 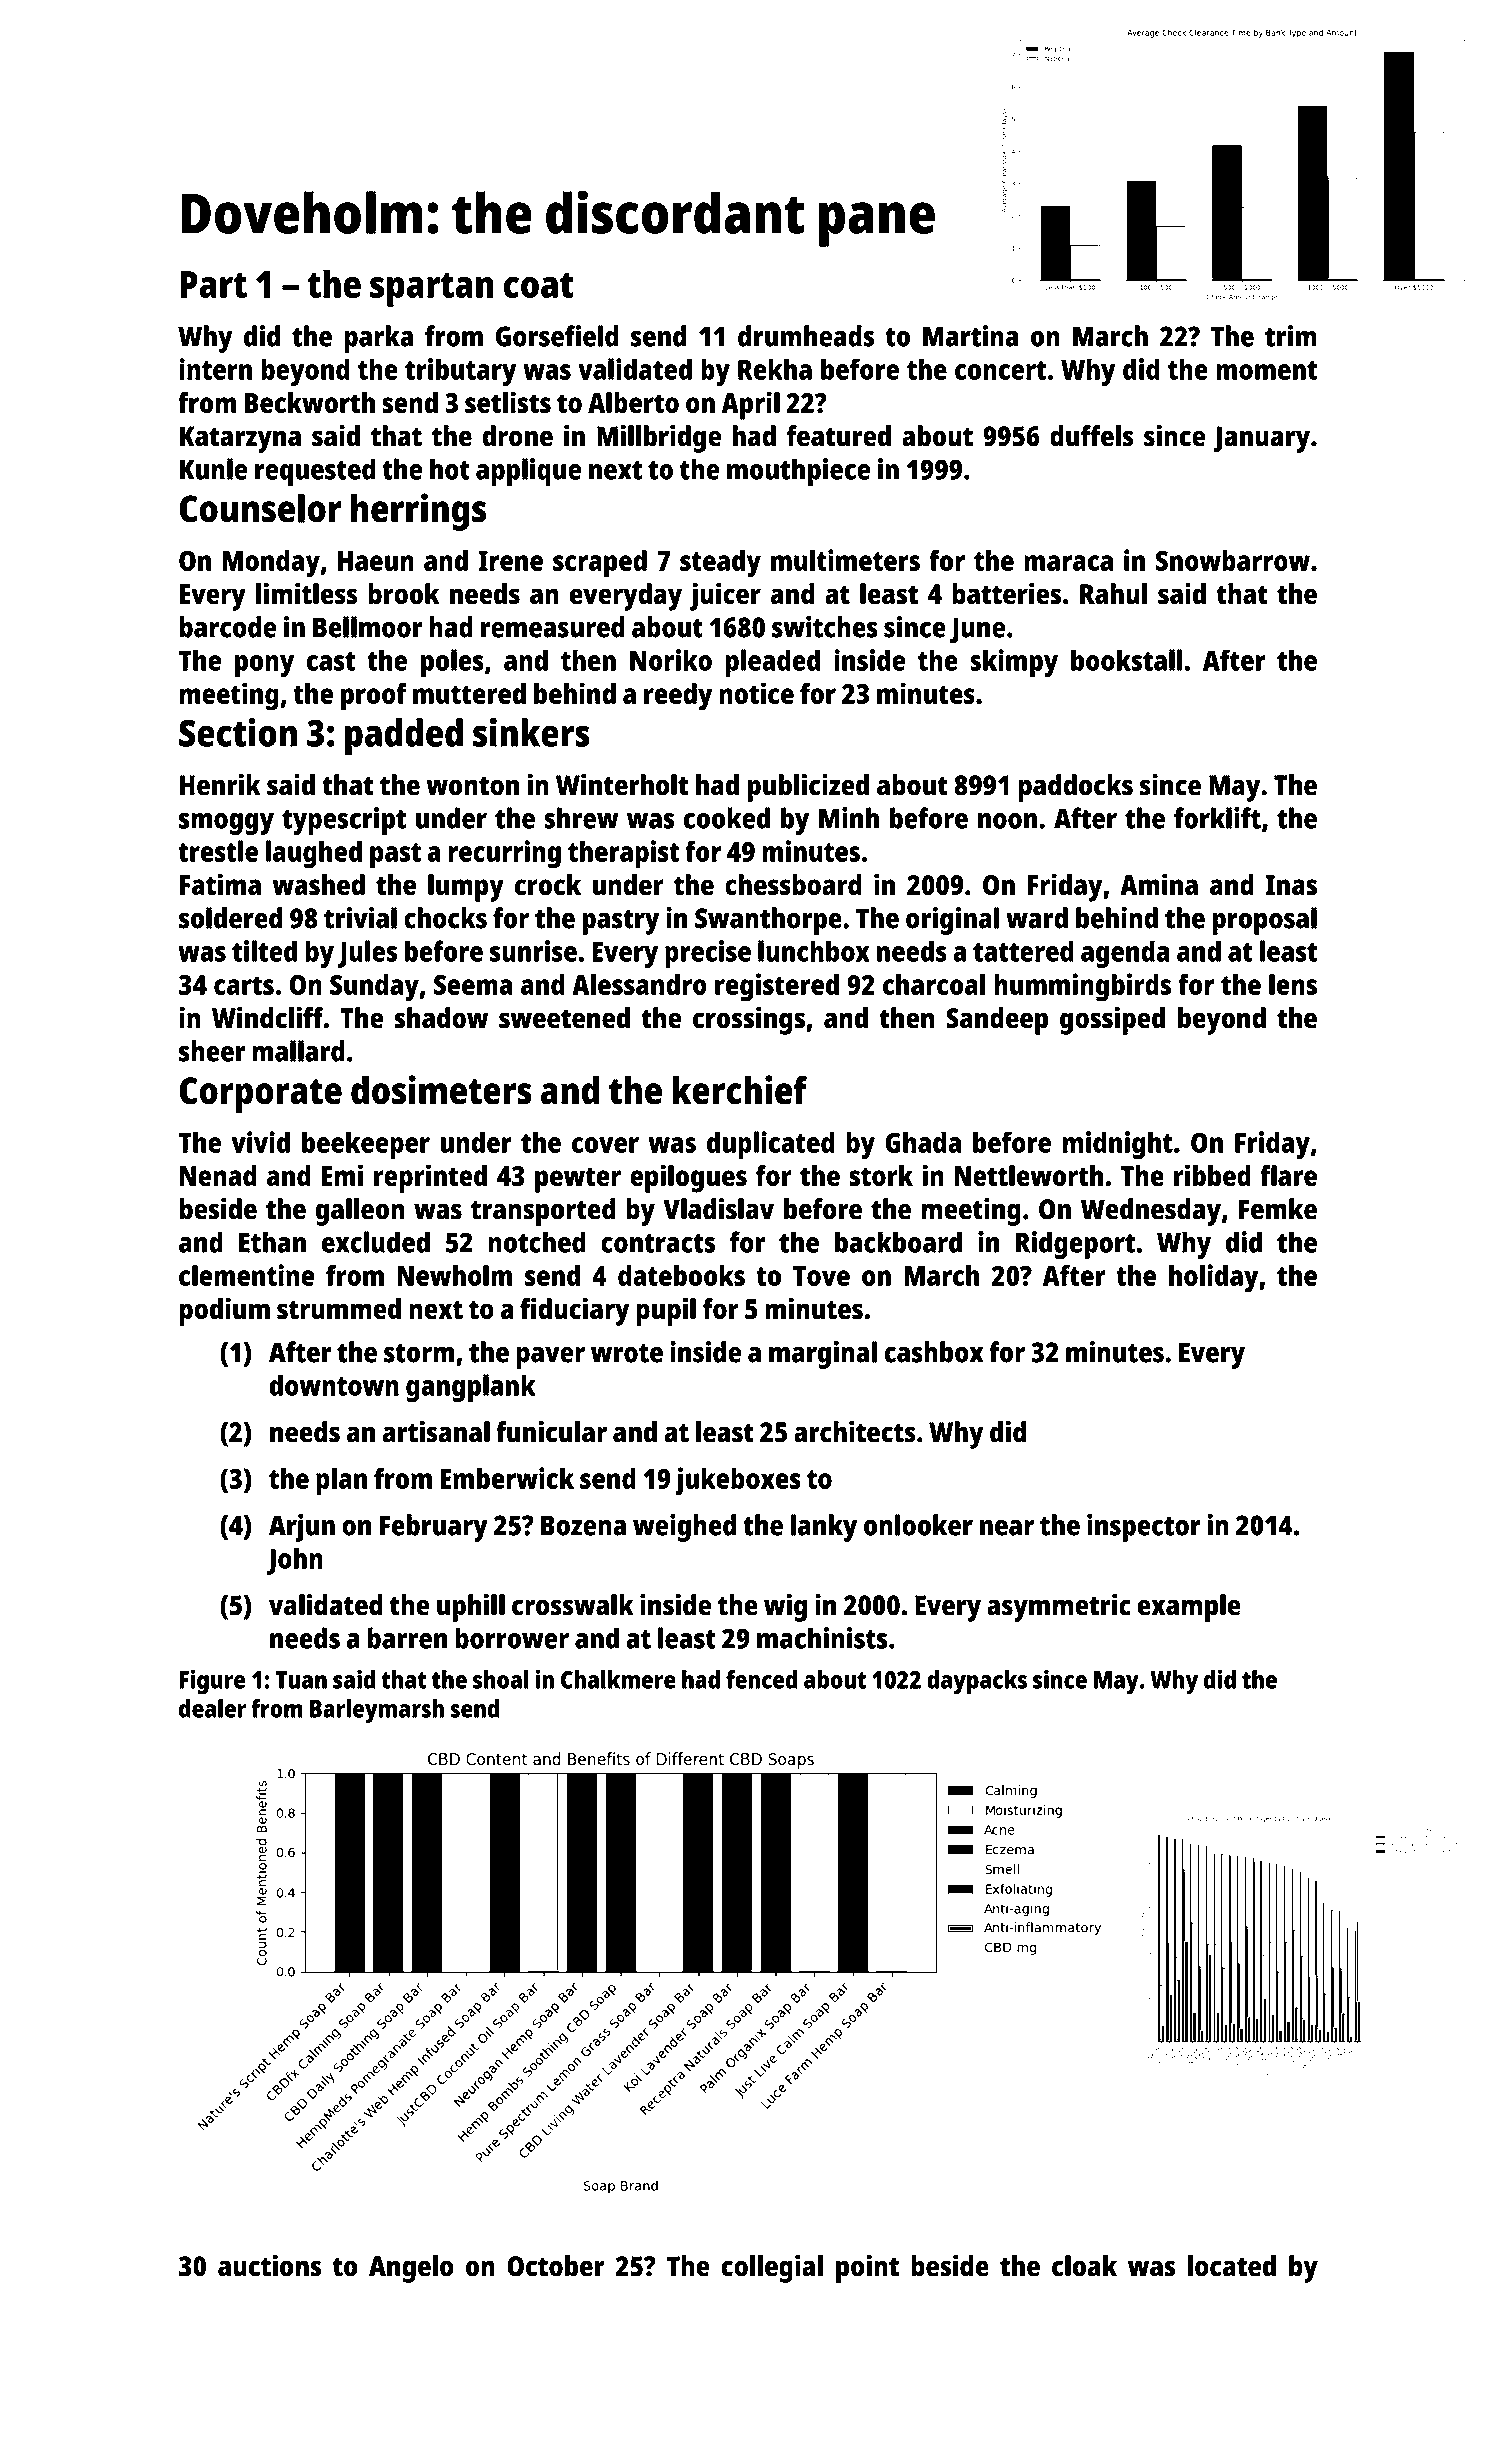 What do you see at coordinates (970, 336) in the screenshot?
I see `Martina` at bounding box center [970, 336].
